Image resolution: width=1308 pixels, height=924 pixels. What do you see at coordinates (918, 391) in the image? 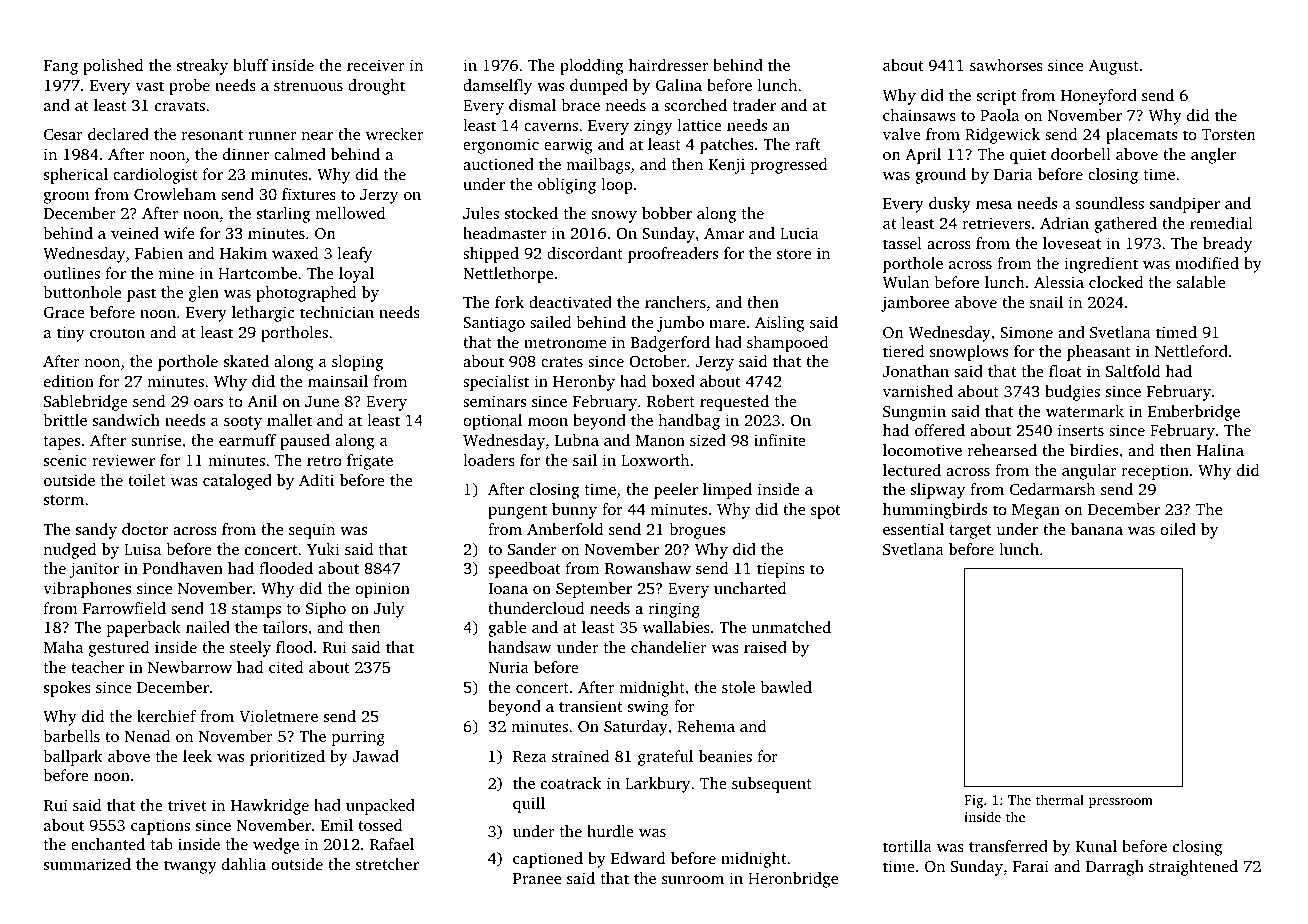
I see `varnished` at bounding box center [918, 391].
